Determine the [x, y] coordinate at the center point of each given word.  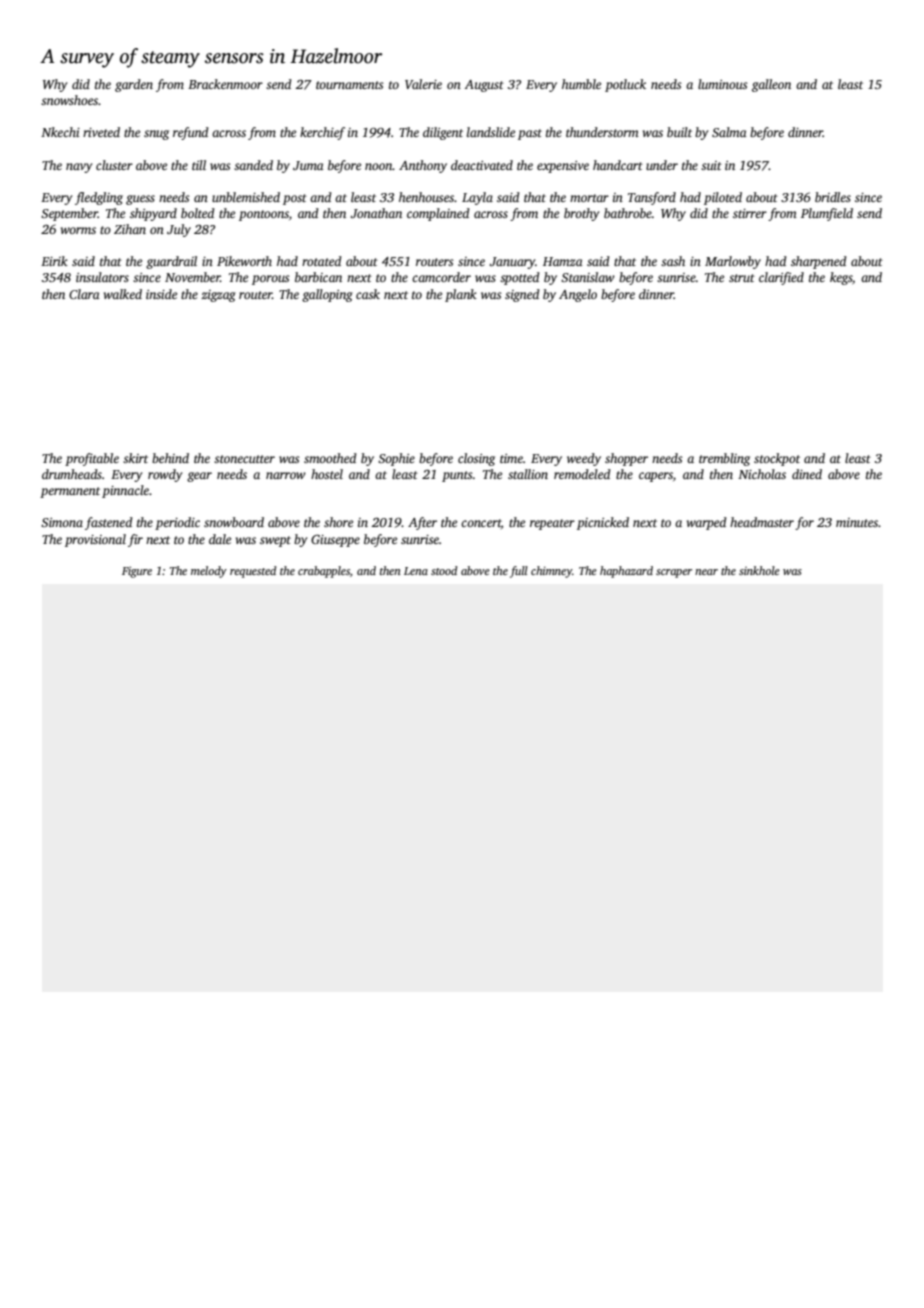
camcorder [441, 277]
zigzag [218, 296]
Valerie [423, 84]
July [179, 230]
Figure [137, 572]
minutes [857, 522]
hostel [327, 474]
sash [673, 261]
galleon [771, 85]
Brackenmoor [225, 84]
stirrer [750, 213]
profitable [92, 459]
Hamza [563, 261]
